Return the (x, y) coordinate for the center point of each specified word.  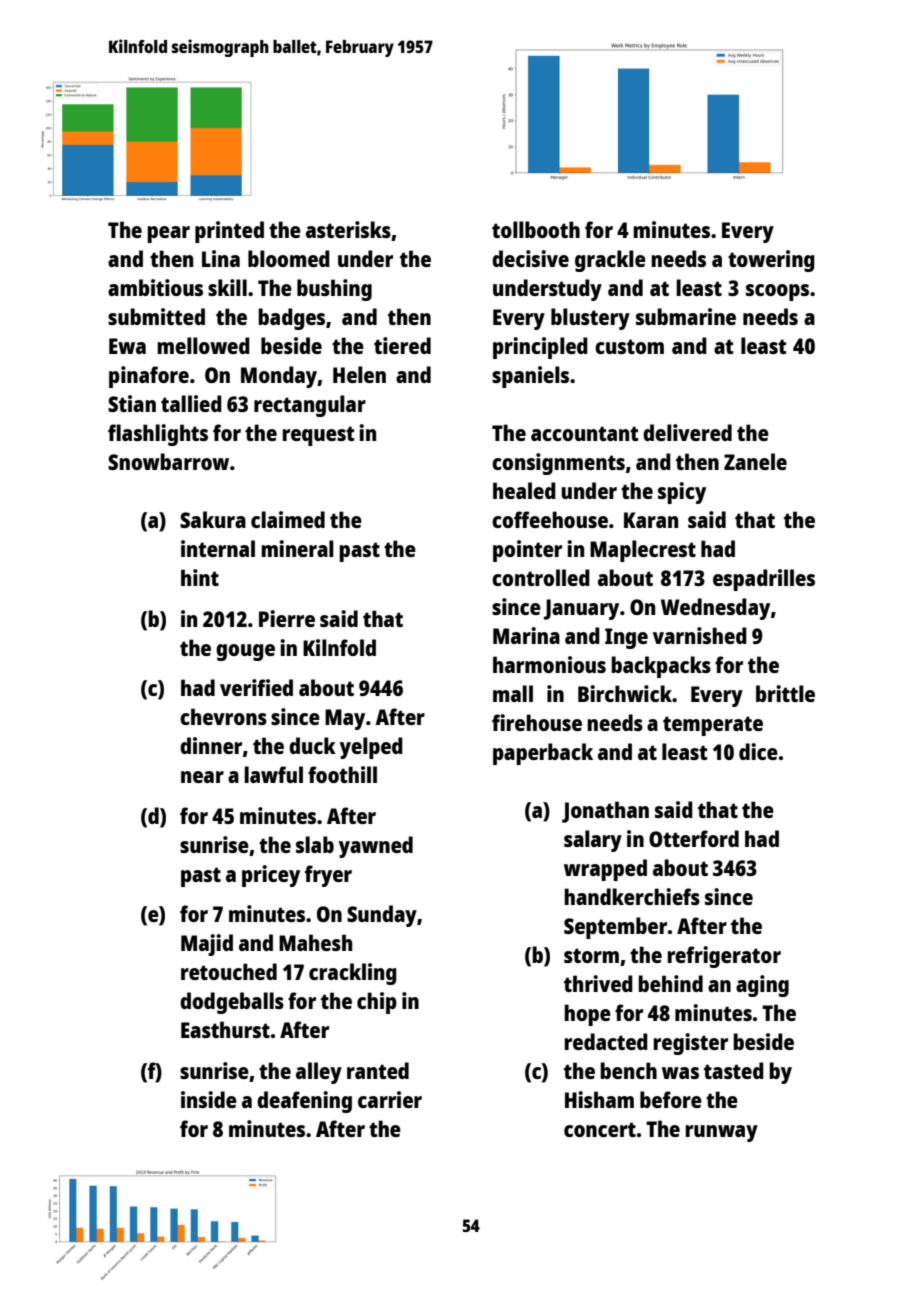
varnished (700, 635)
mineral (297, 548)
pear (168, 234)
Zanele (755, 461)
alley (319, 1073)
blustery (590, 319)
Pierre (287, 618)
